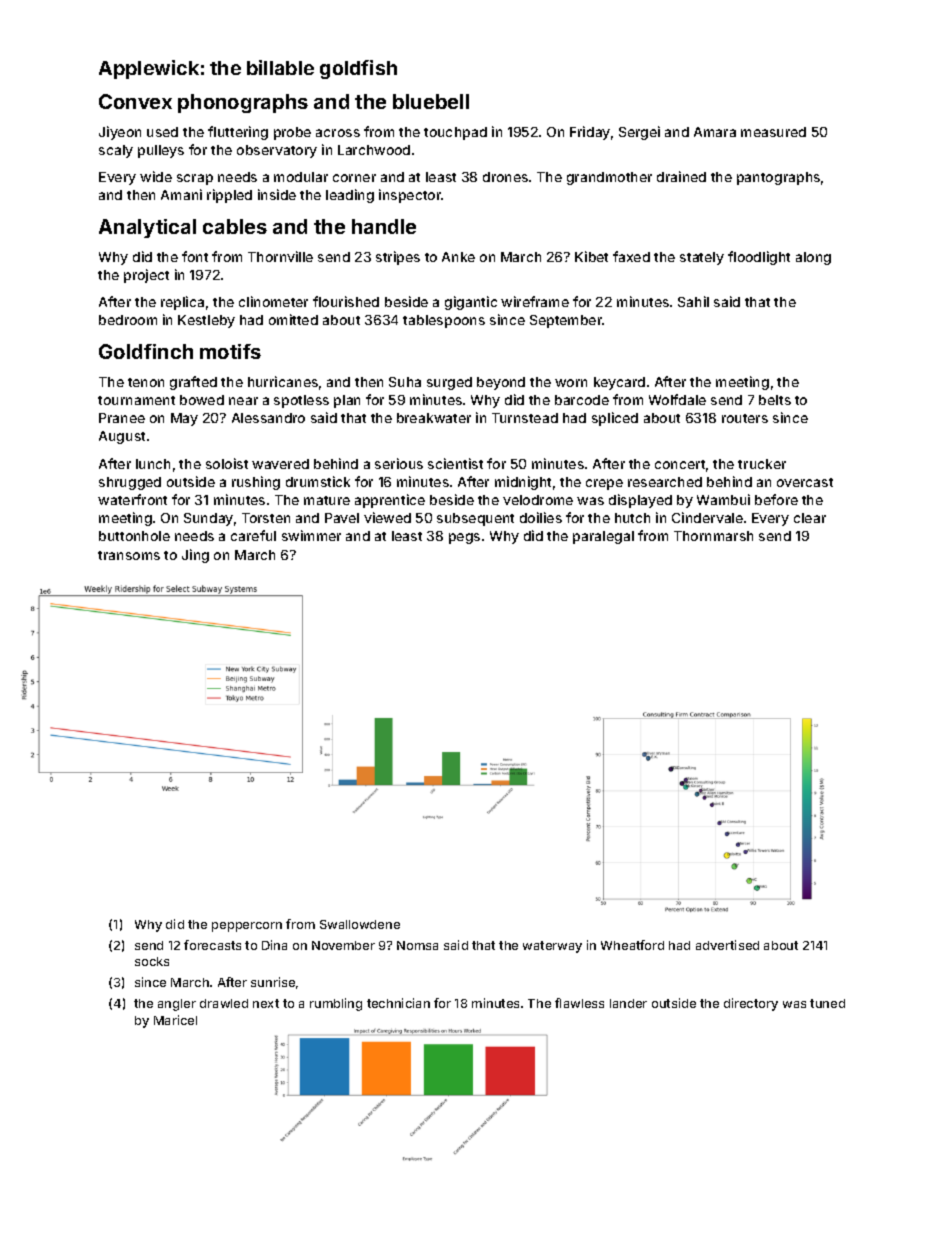 This screenshot has width=952, height=1233. Describe the element at coordinates (230, 351) in the screenshot. I see `motifs` at that location.
